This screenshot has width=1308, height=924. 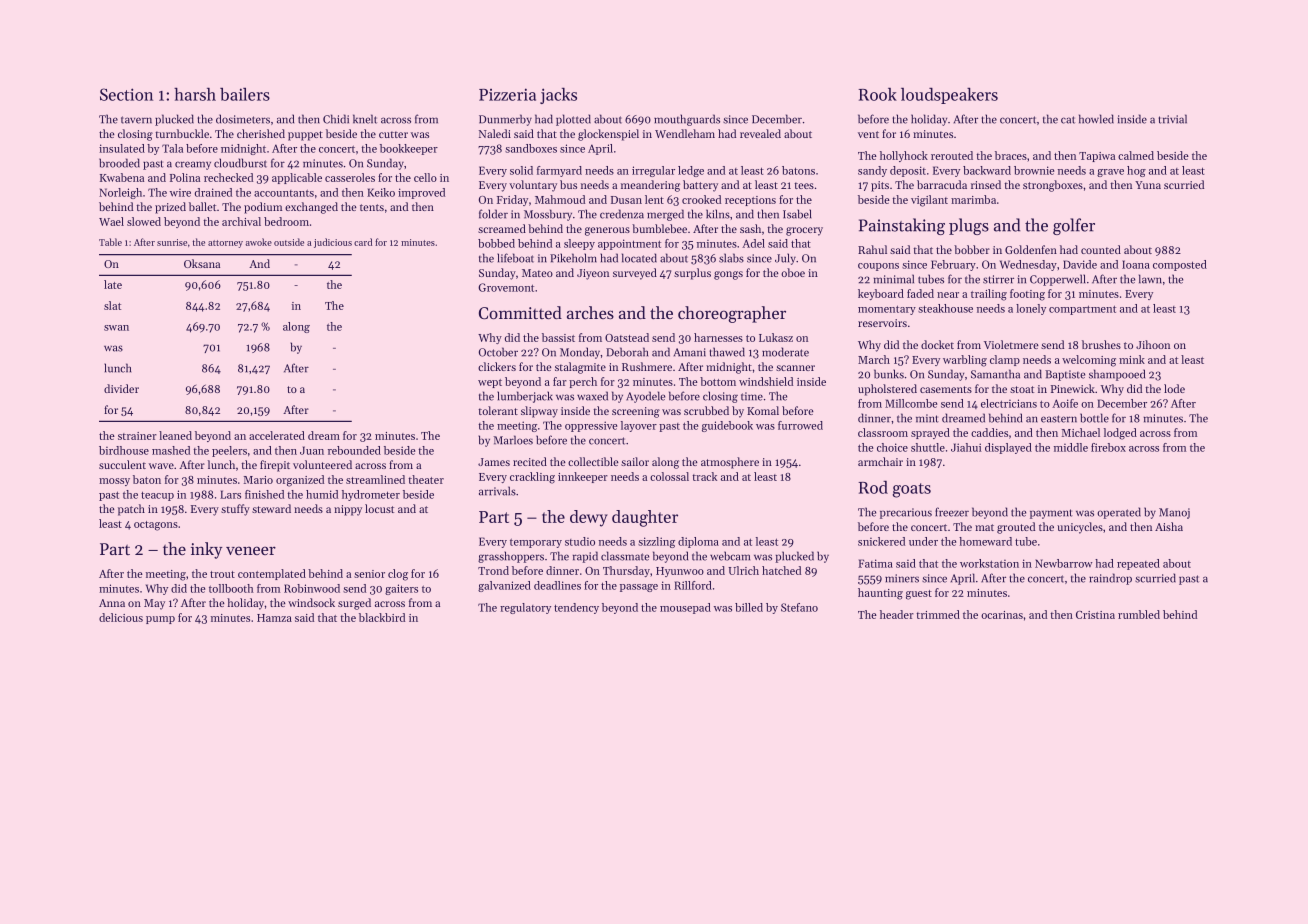 What do you see at coordinates (116, 328) in the screenshot?
I see `swan` at bounding box center [116, 328].
